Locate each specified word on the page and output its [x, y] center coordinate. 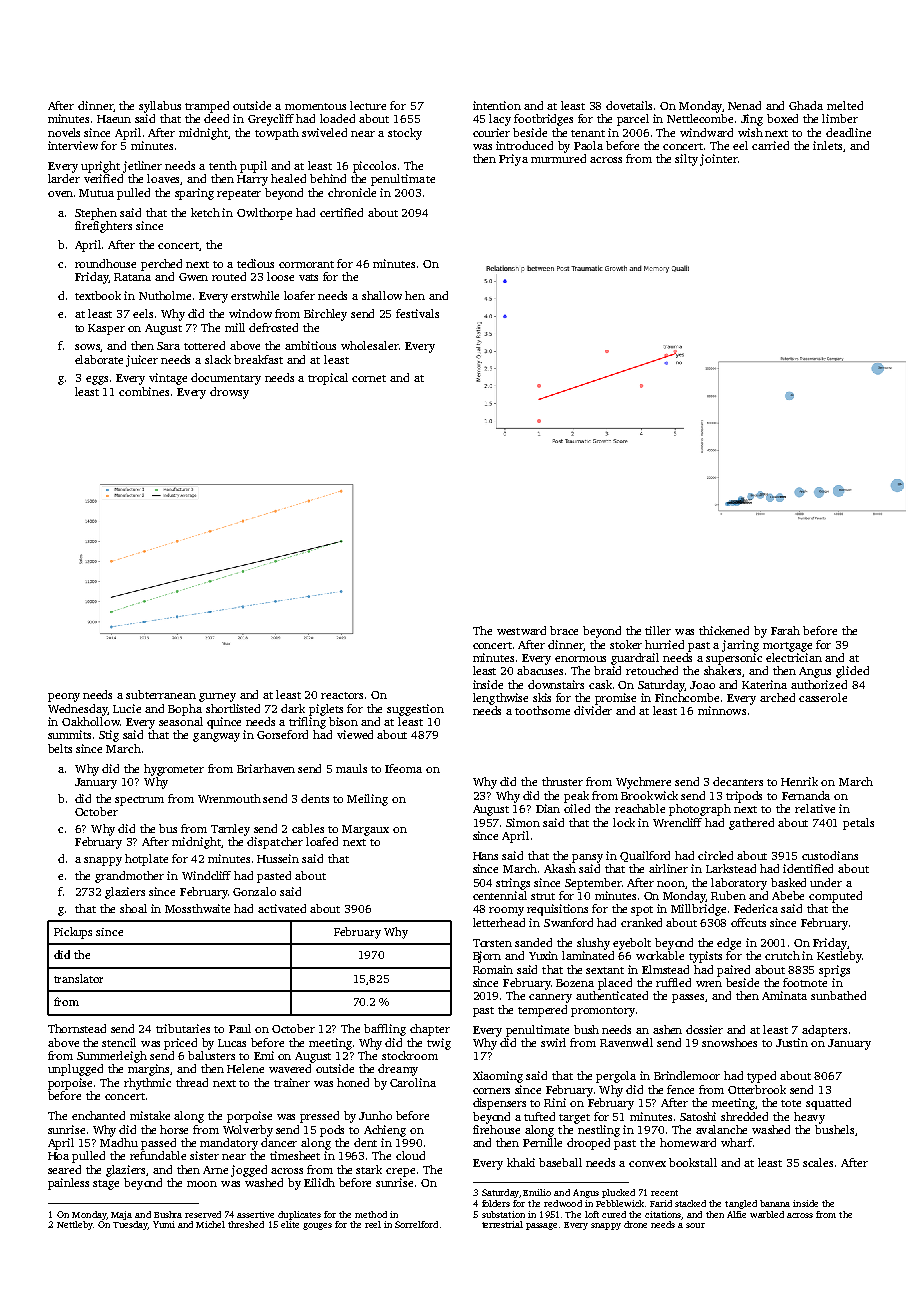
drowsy [229, 393]
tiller [658, 630]
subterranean [161, 694]
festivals [417, 313]
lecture [368, 105]
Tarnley [230, 830]
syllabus [160, 107]
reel [373, 1224]
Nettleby [75, 1225]
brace [564, 630]
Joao [702, 685]
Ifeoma [403, 768]
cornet [369, 378]
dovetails [629, 105]
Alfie [736, 1214]
